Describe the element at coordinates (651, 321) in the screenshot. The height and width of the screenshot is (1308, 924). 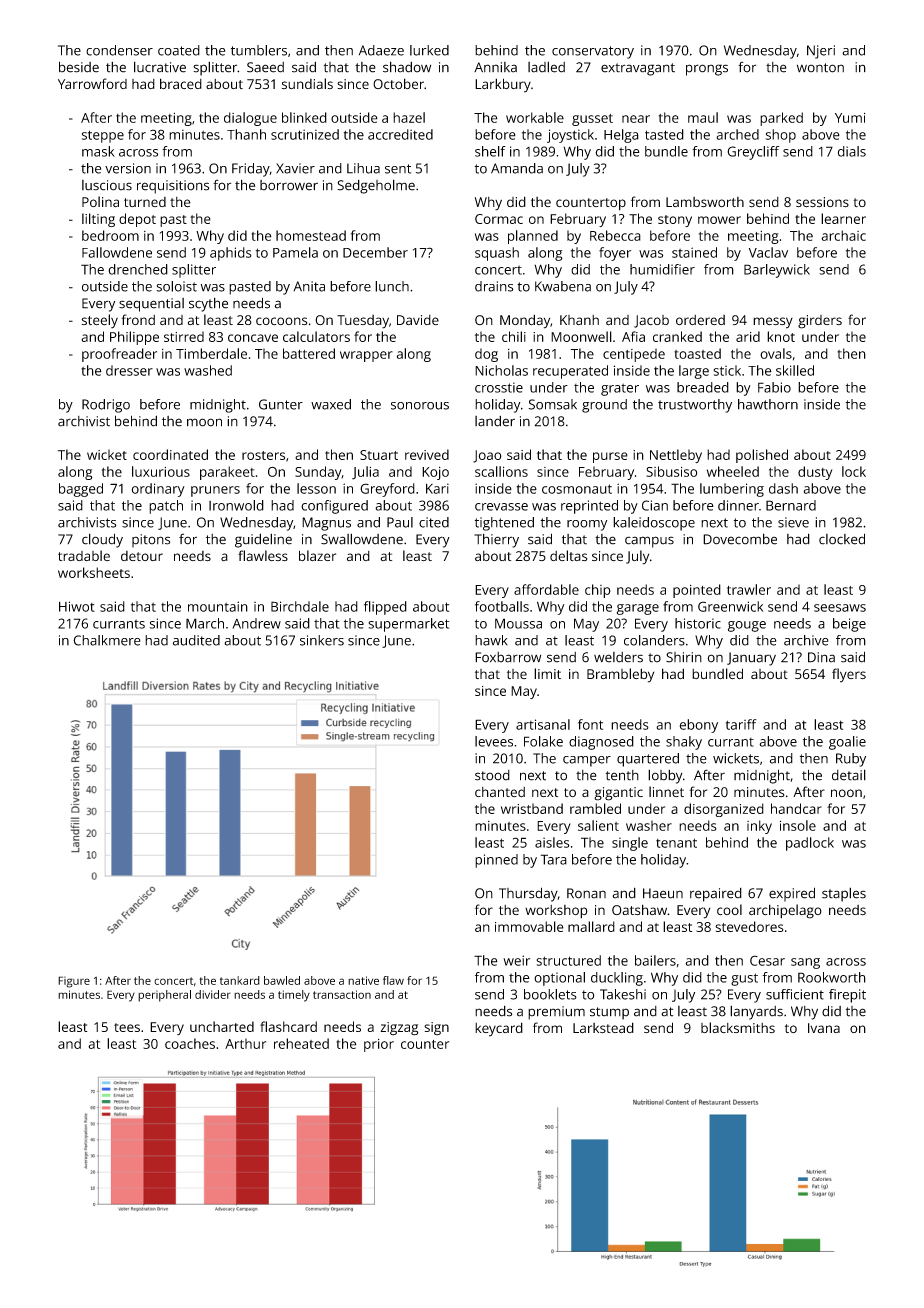
I see `Jacob` at that location.
